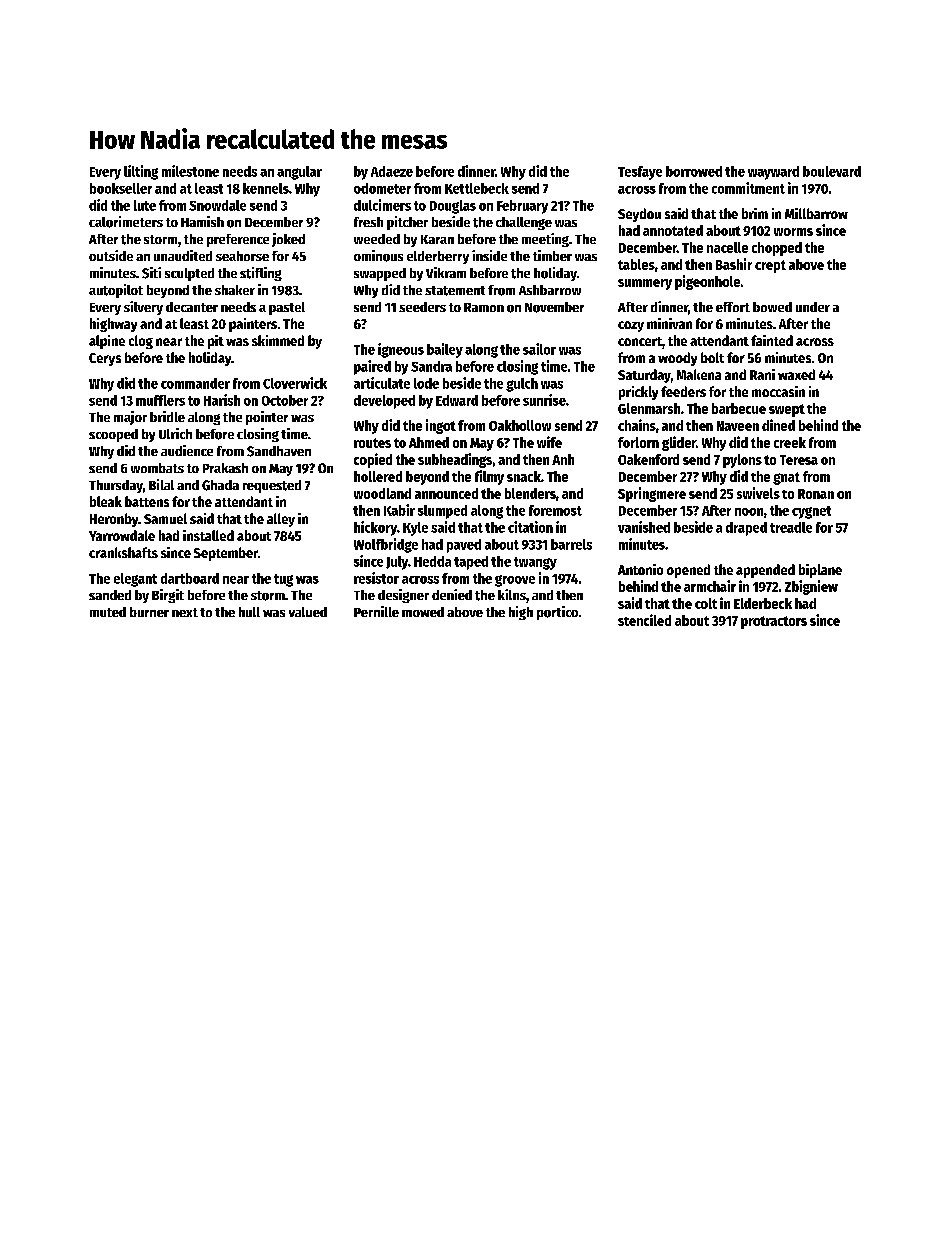 The height and width of the screenshot is (1233, 952). What do you see at coordinates (202, 221) in the screenshot?
I see `Hamish` at bounding box center [202, 221].
